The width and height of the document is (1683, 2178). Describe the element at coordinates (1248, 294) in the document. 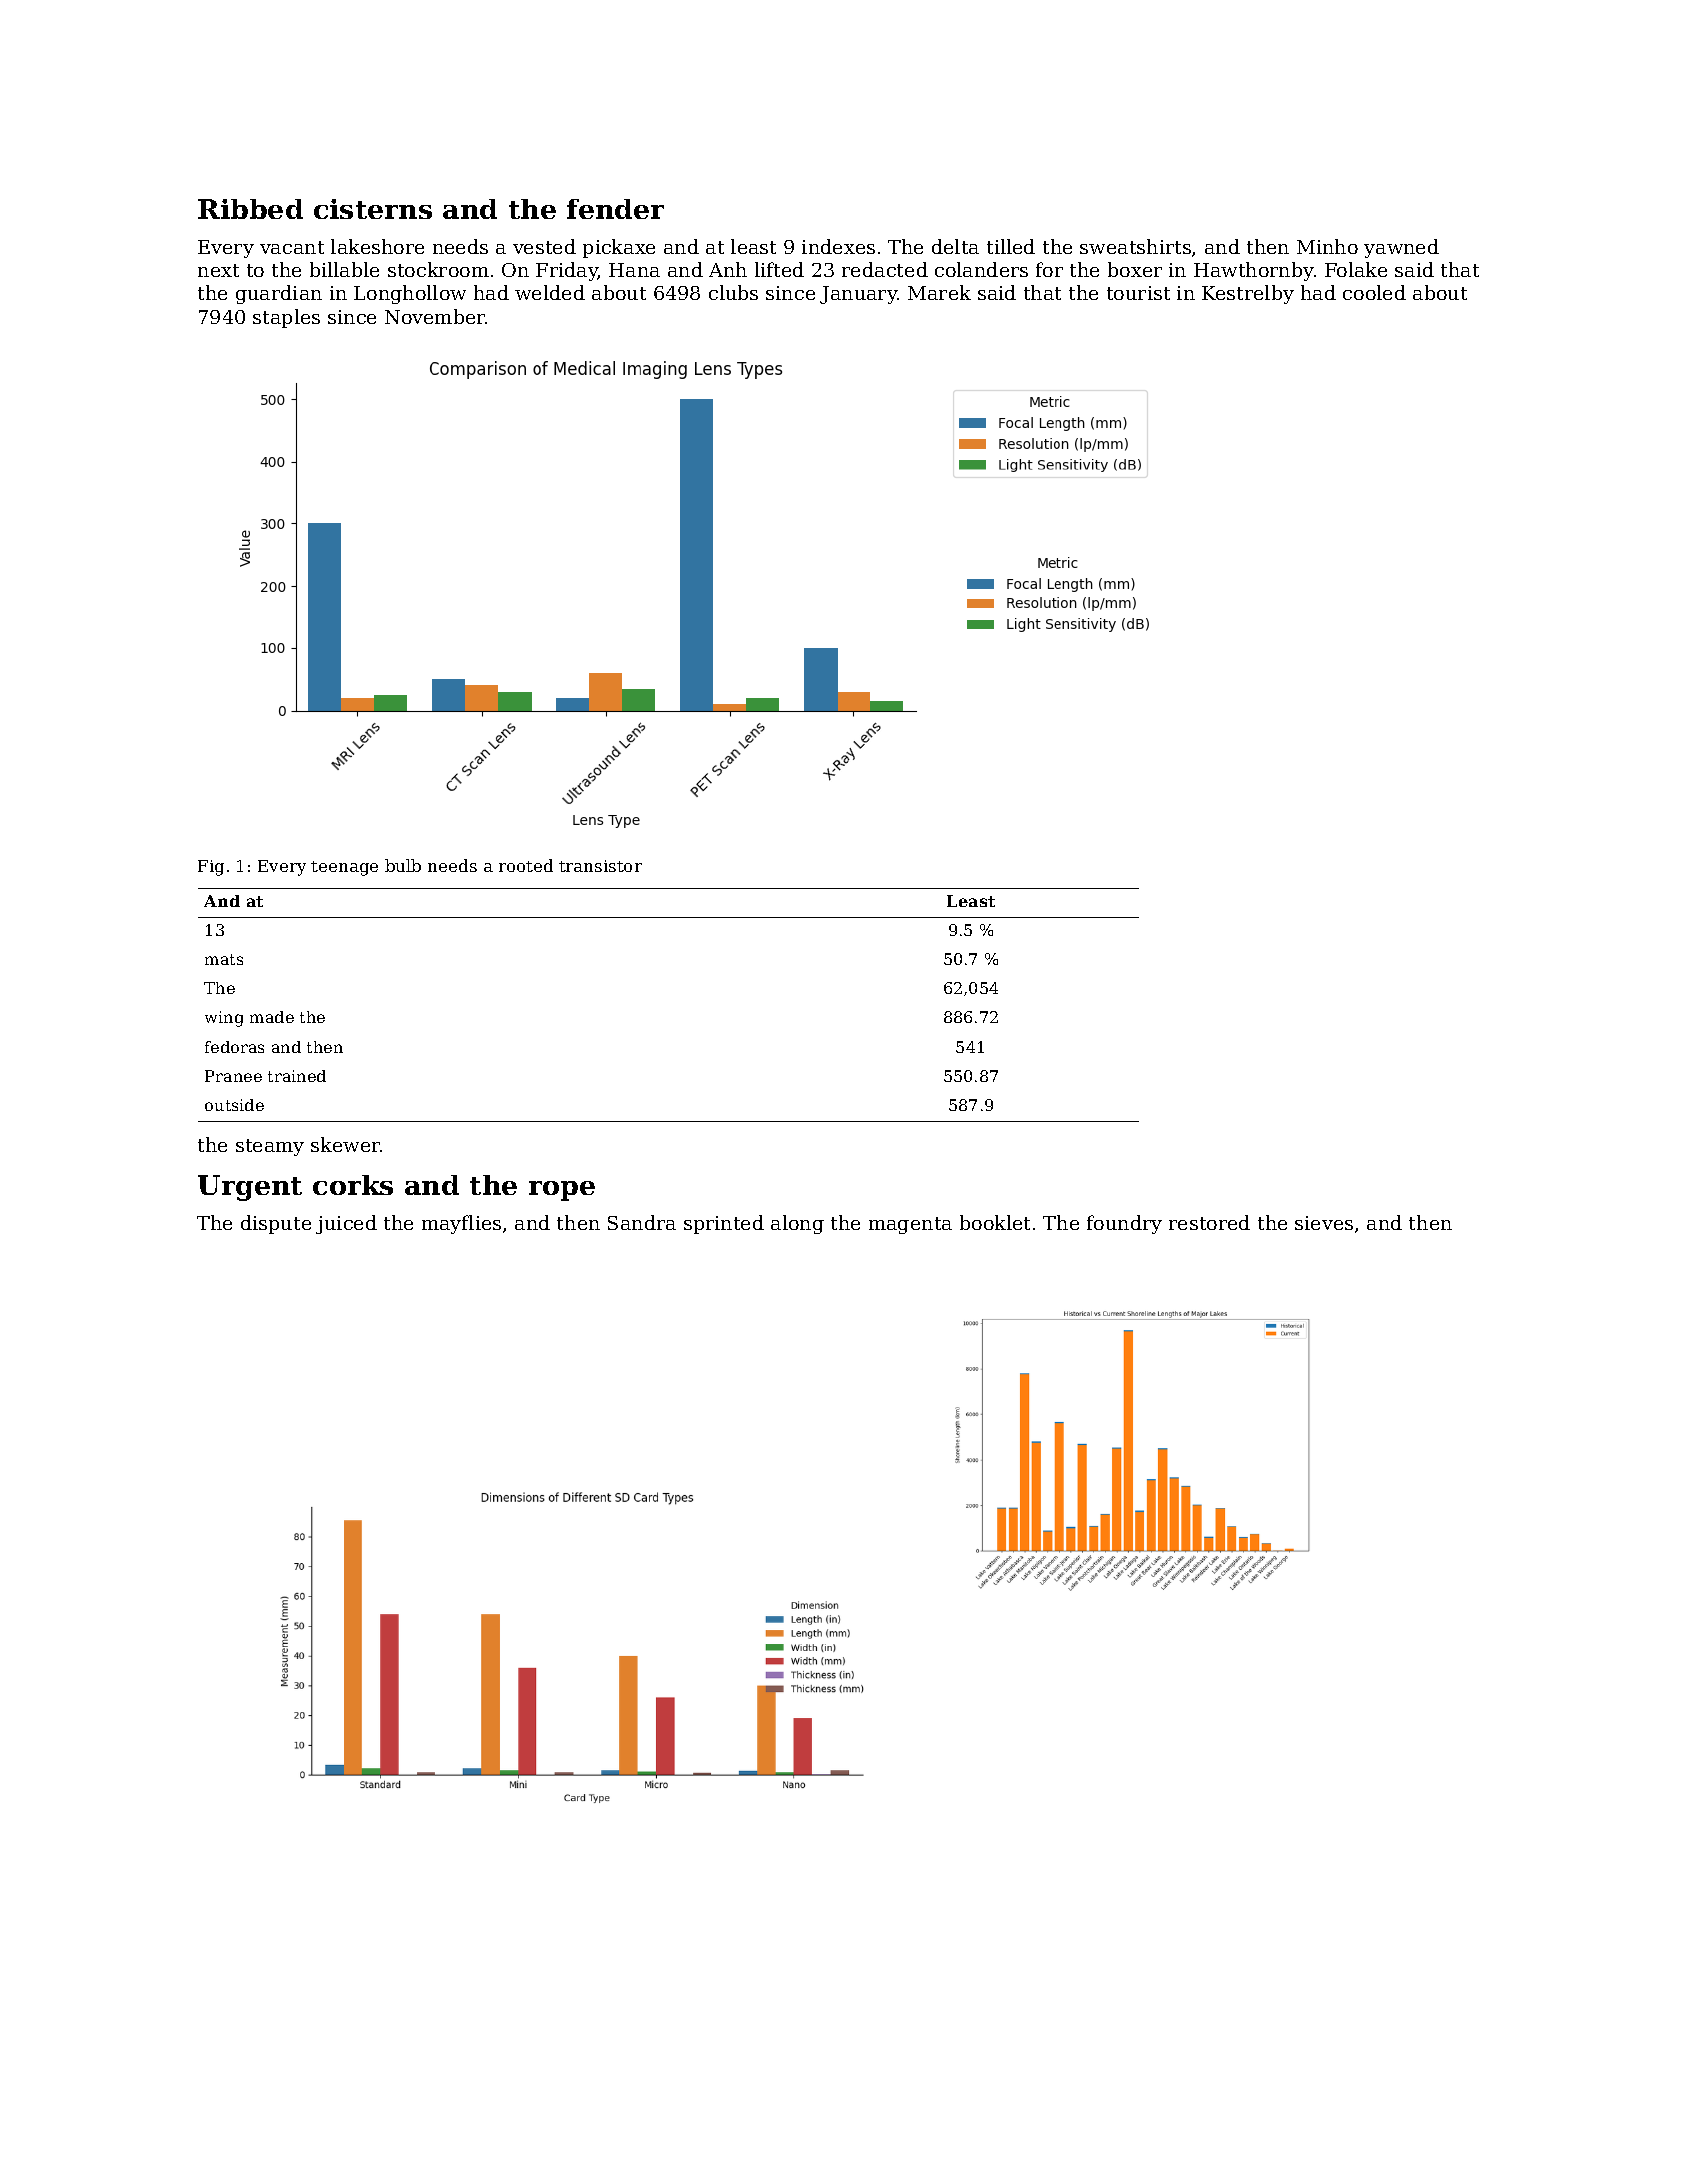

I see `Kestrelby` at that location.
